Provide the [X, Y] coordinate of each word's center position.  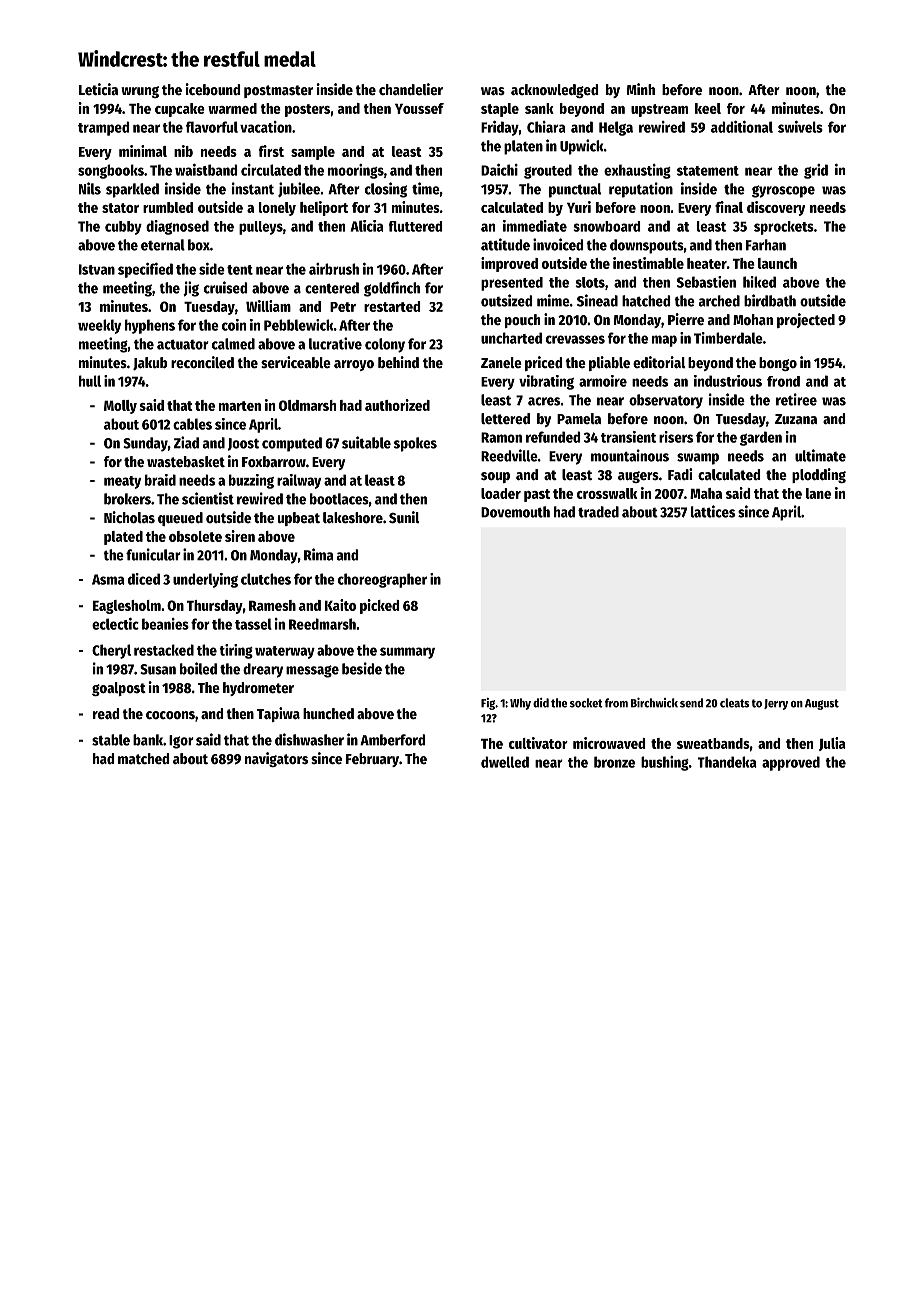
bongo [778, 364]
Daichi [499, 170]
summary [407, 653]
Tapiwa [278, 714]
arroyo [354, 365]
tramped [103, 128]
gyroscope [783, 191]
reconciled [202, 362]
